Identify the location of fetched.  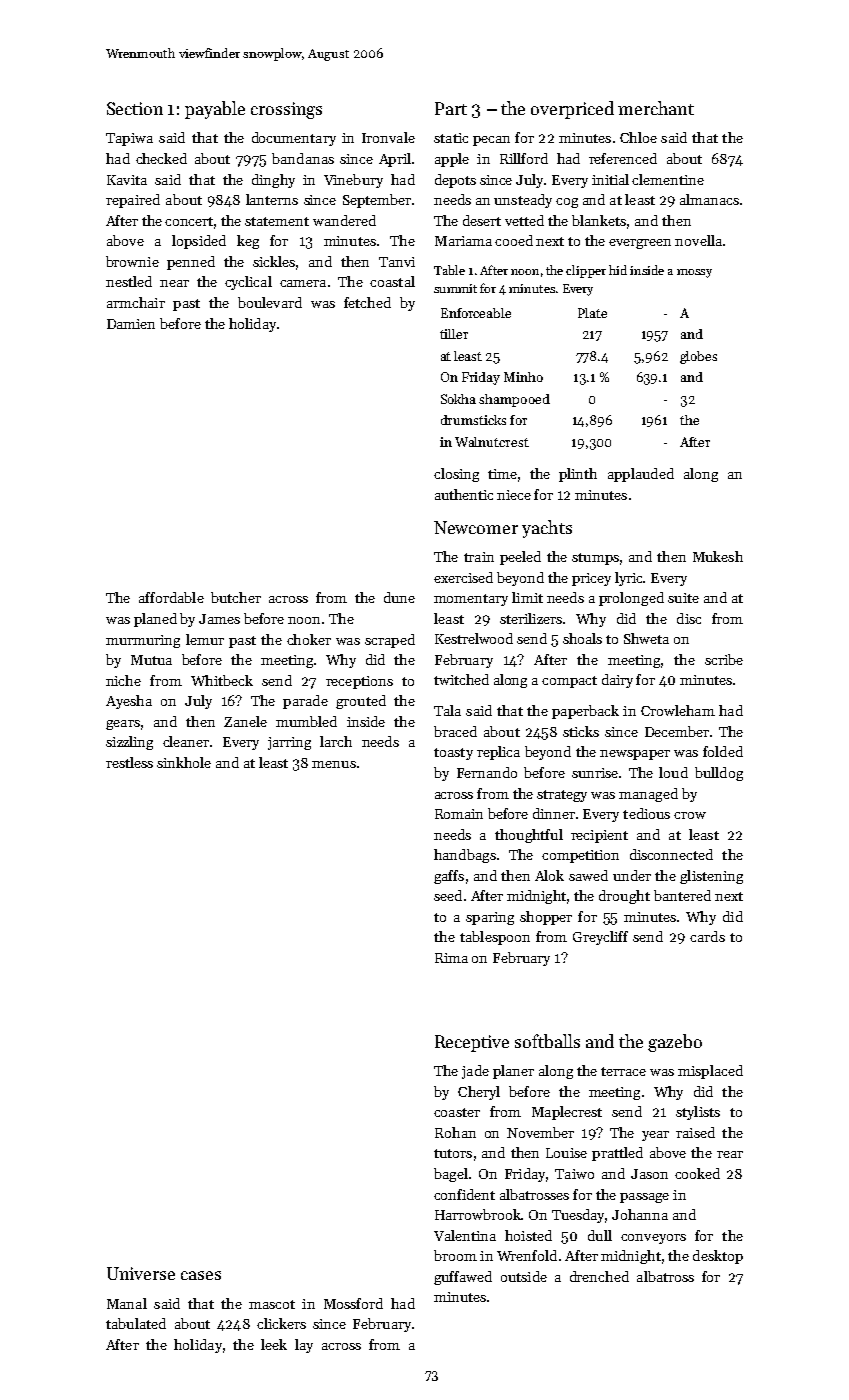
(367, 302).
